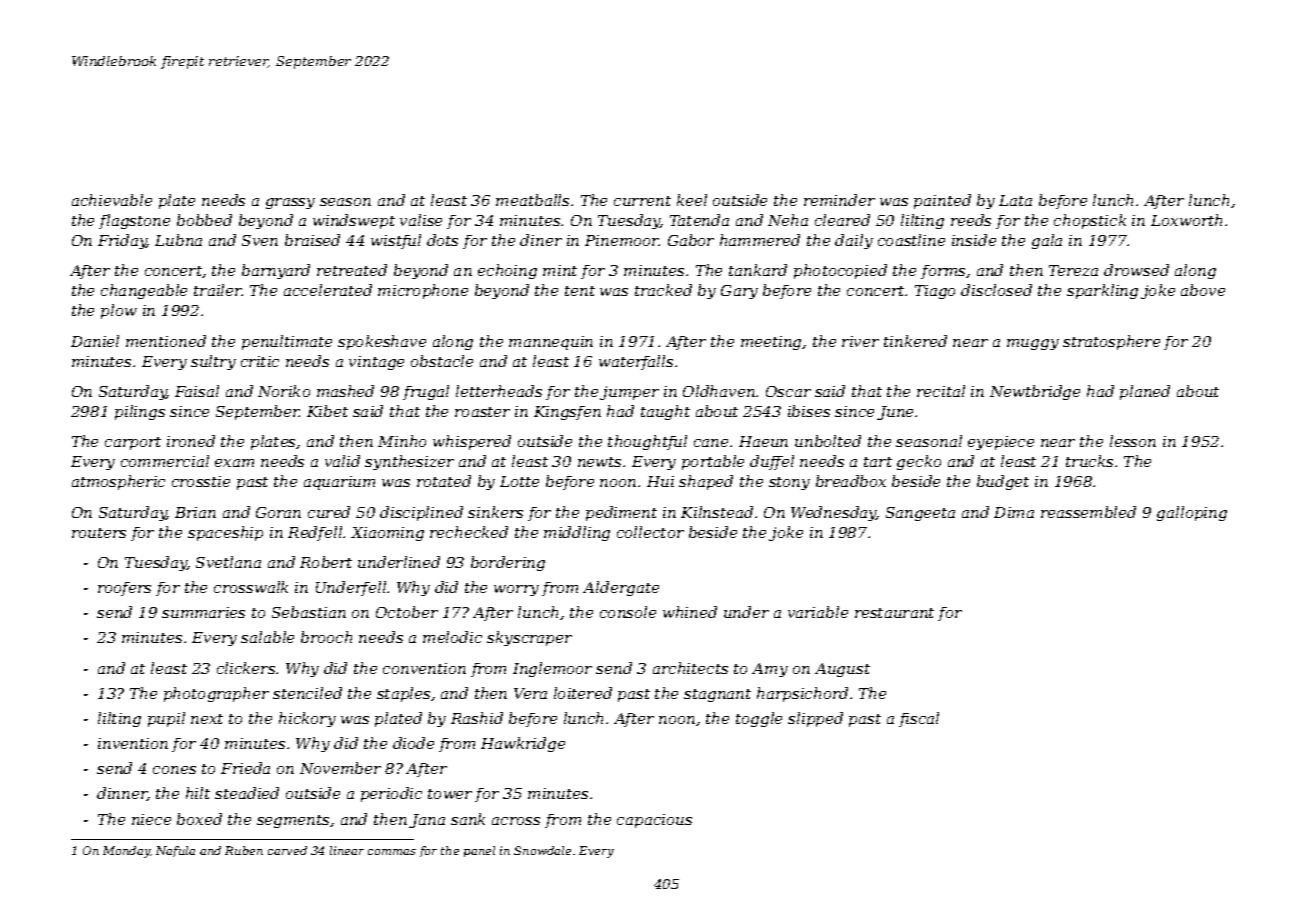 The height and width of the page is (924, 1308). I want to click on barnyard, so click(276, 271).
